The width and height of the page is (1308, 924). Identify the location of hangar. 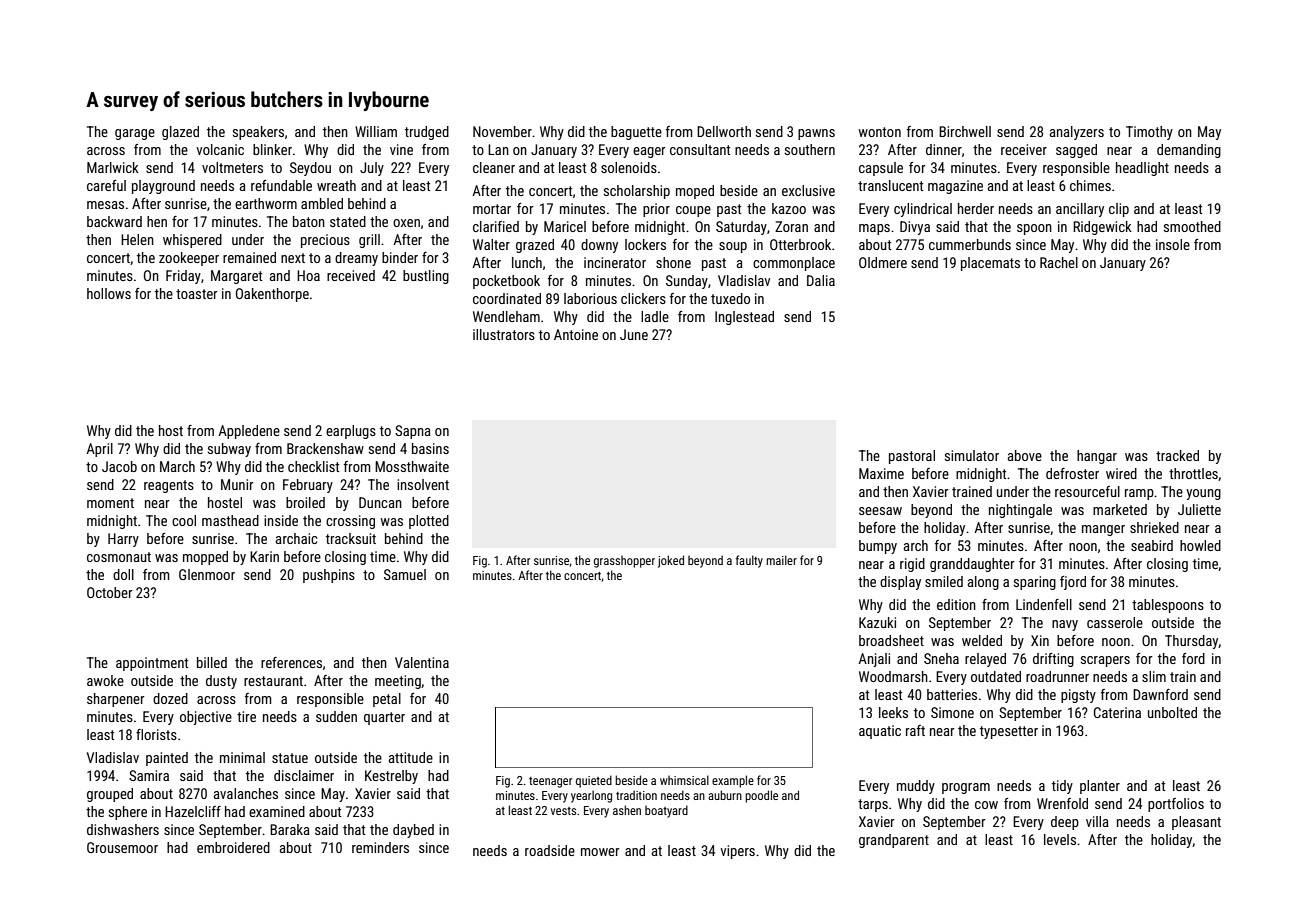
(1097, 457).
